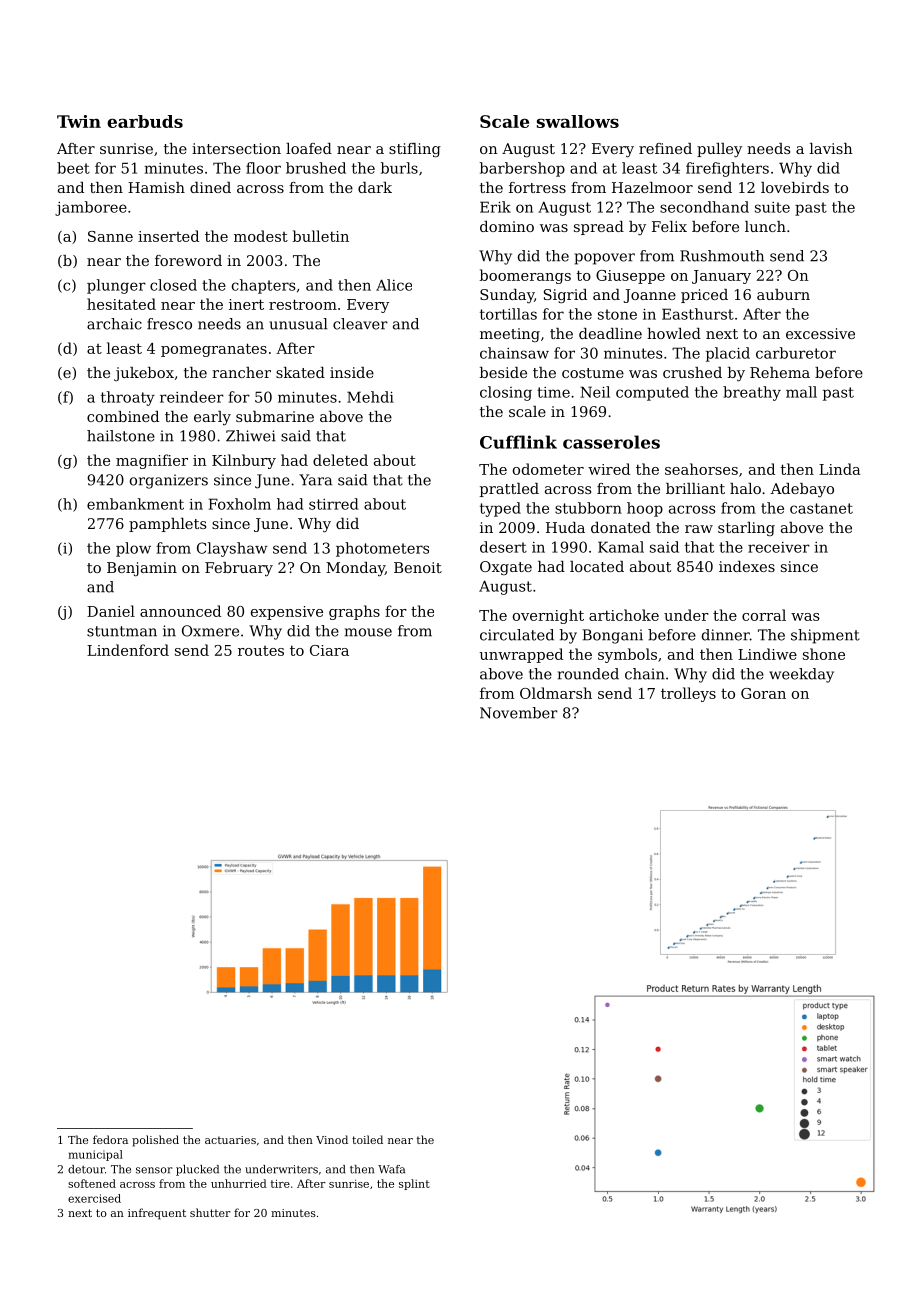 The image size is (924, 1308). I want to click on toiled, so click(367, 1139).
